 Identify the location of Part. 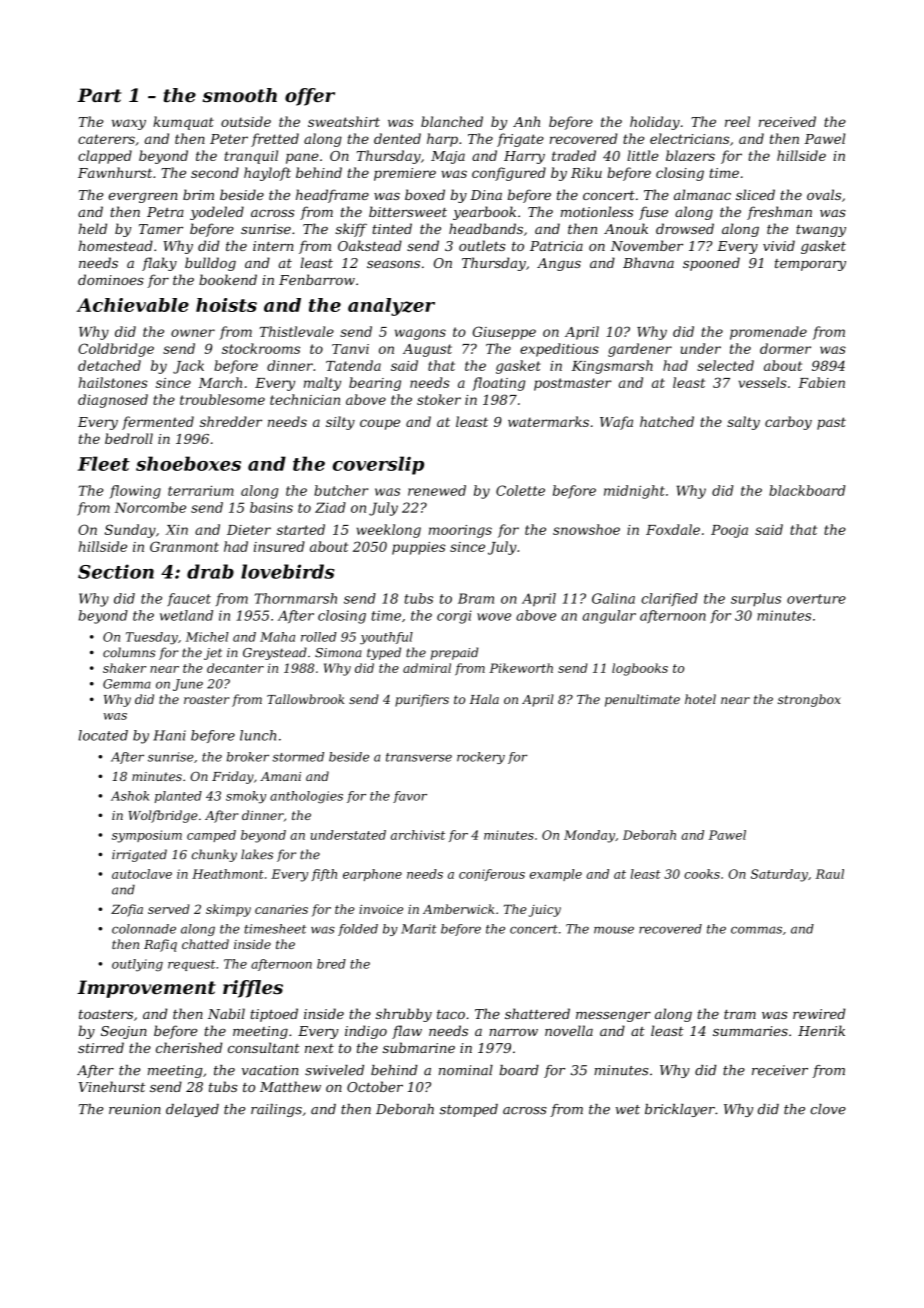
(99, 95).
